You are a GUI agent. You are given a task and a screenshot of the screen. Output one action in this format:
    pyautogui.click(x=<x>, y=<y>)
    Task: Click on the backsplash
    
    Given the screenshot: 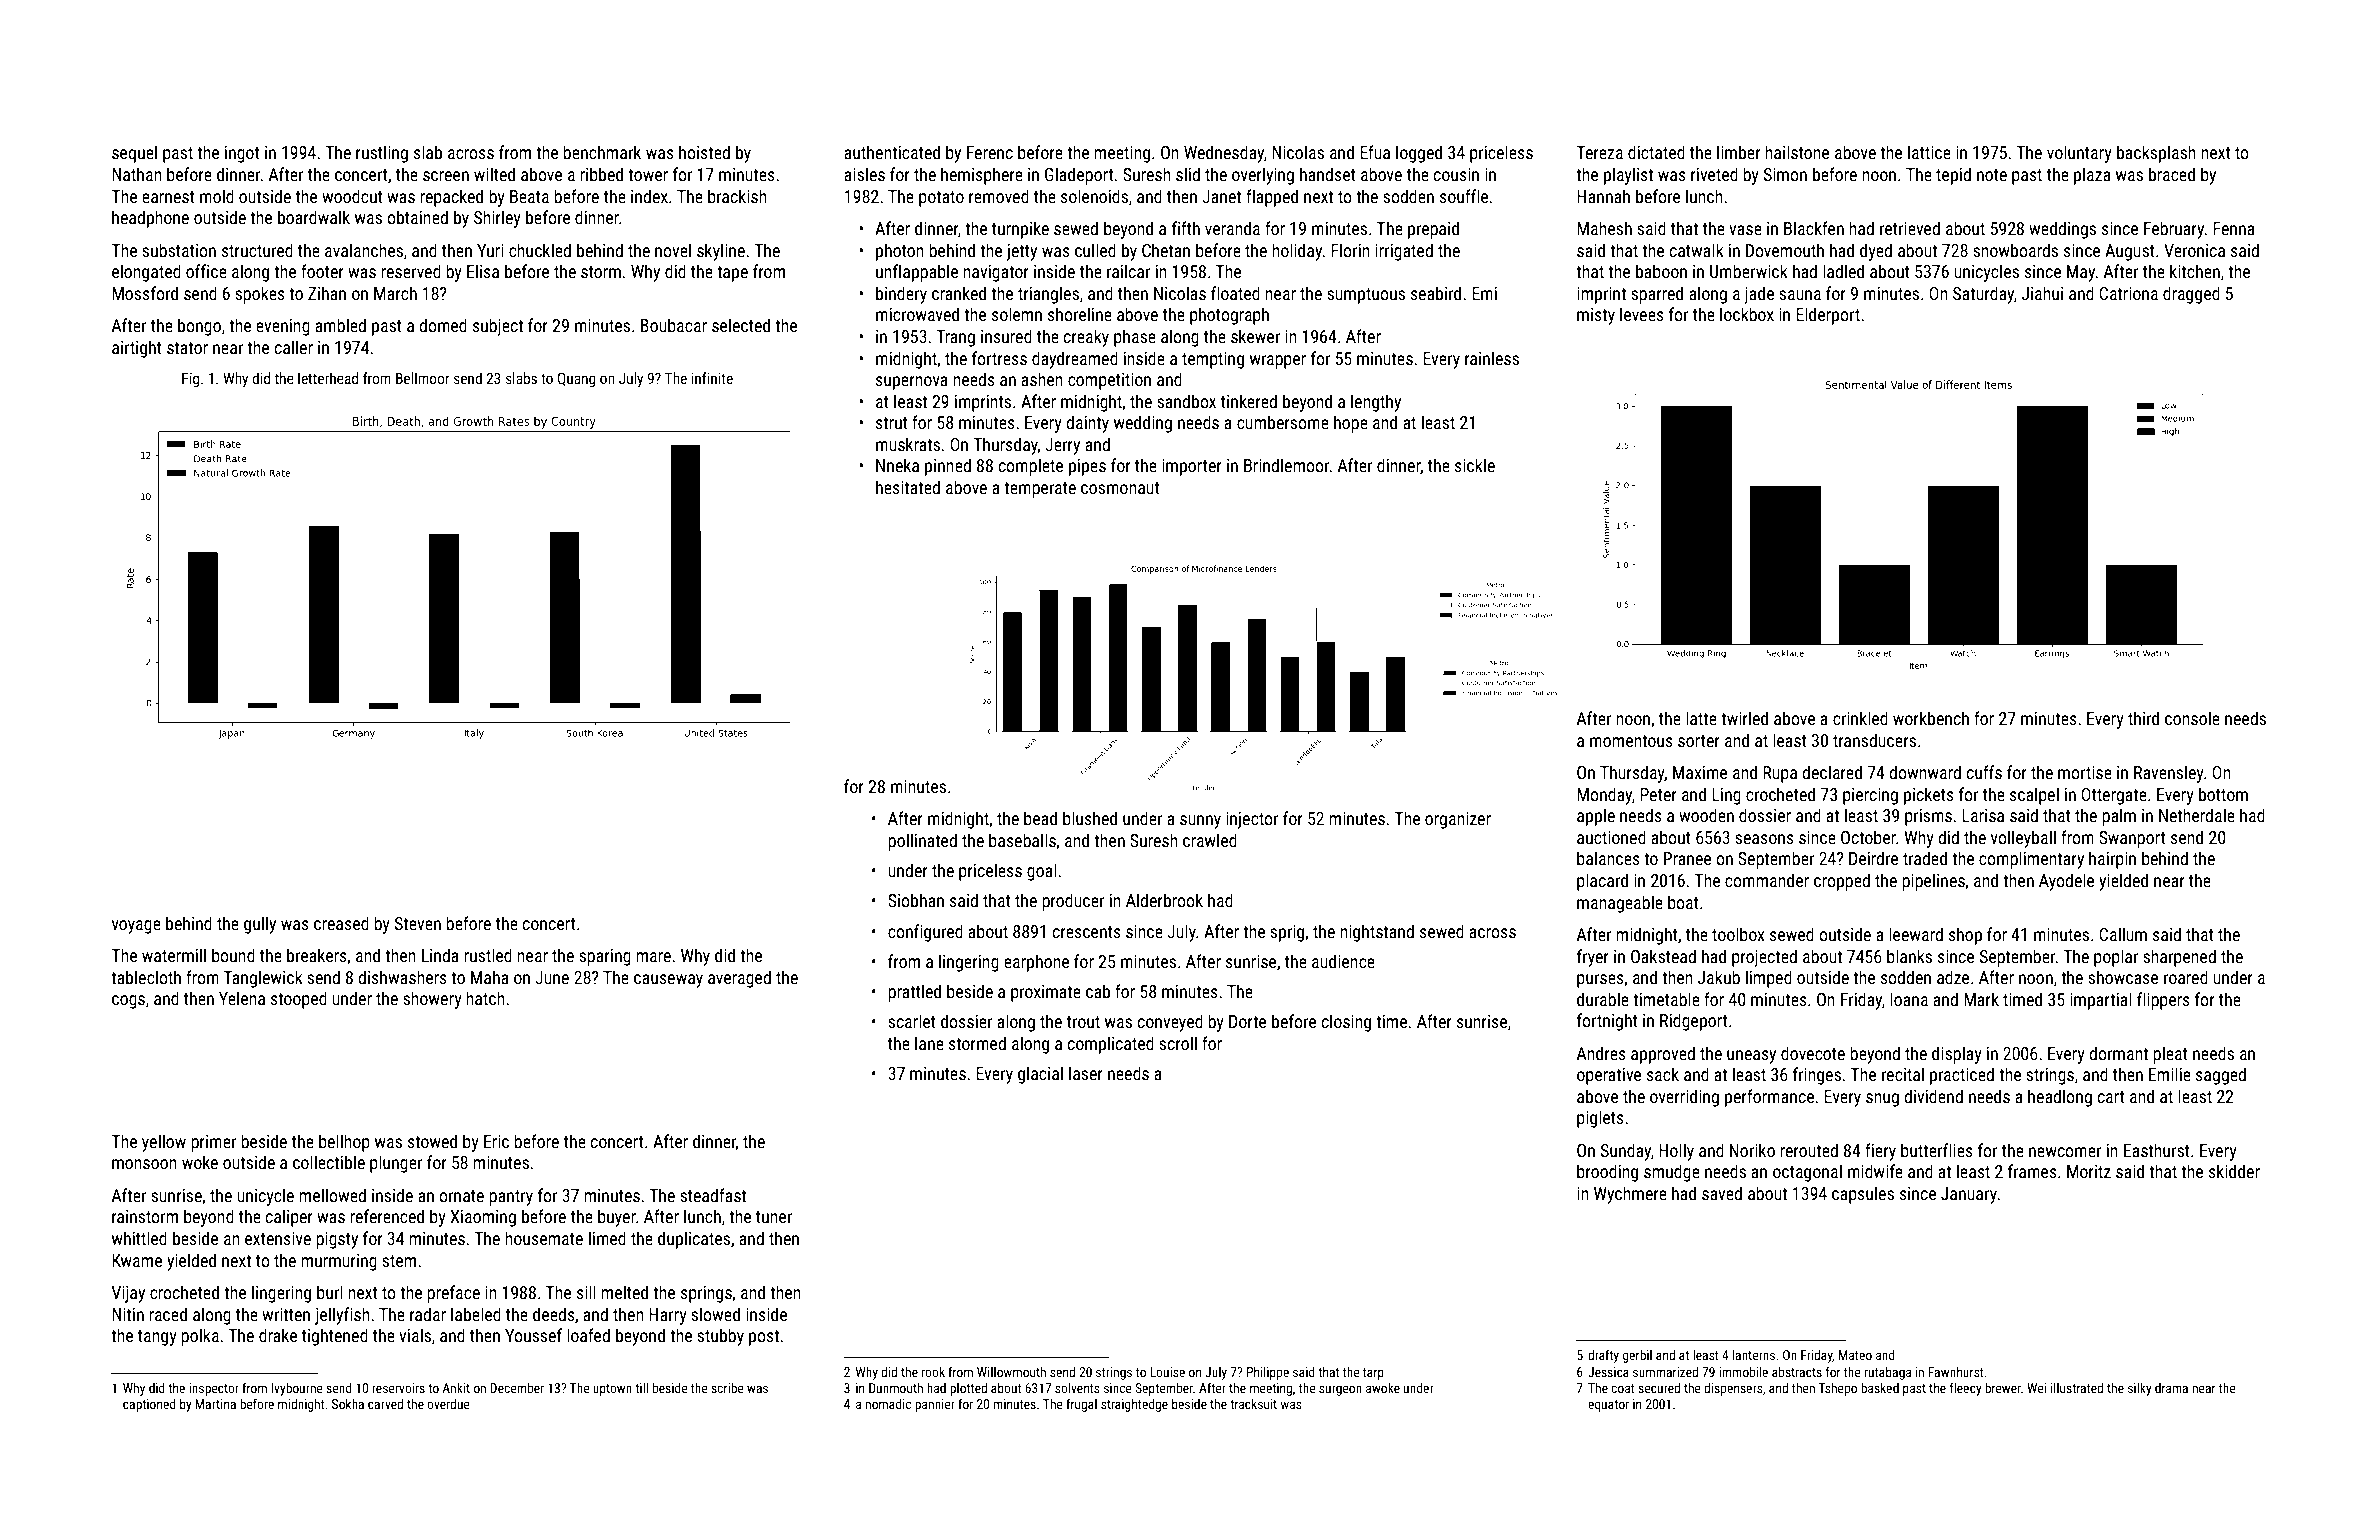 What is the action you would take?
    pyautogui.click(x=2156, y=154)
